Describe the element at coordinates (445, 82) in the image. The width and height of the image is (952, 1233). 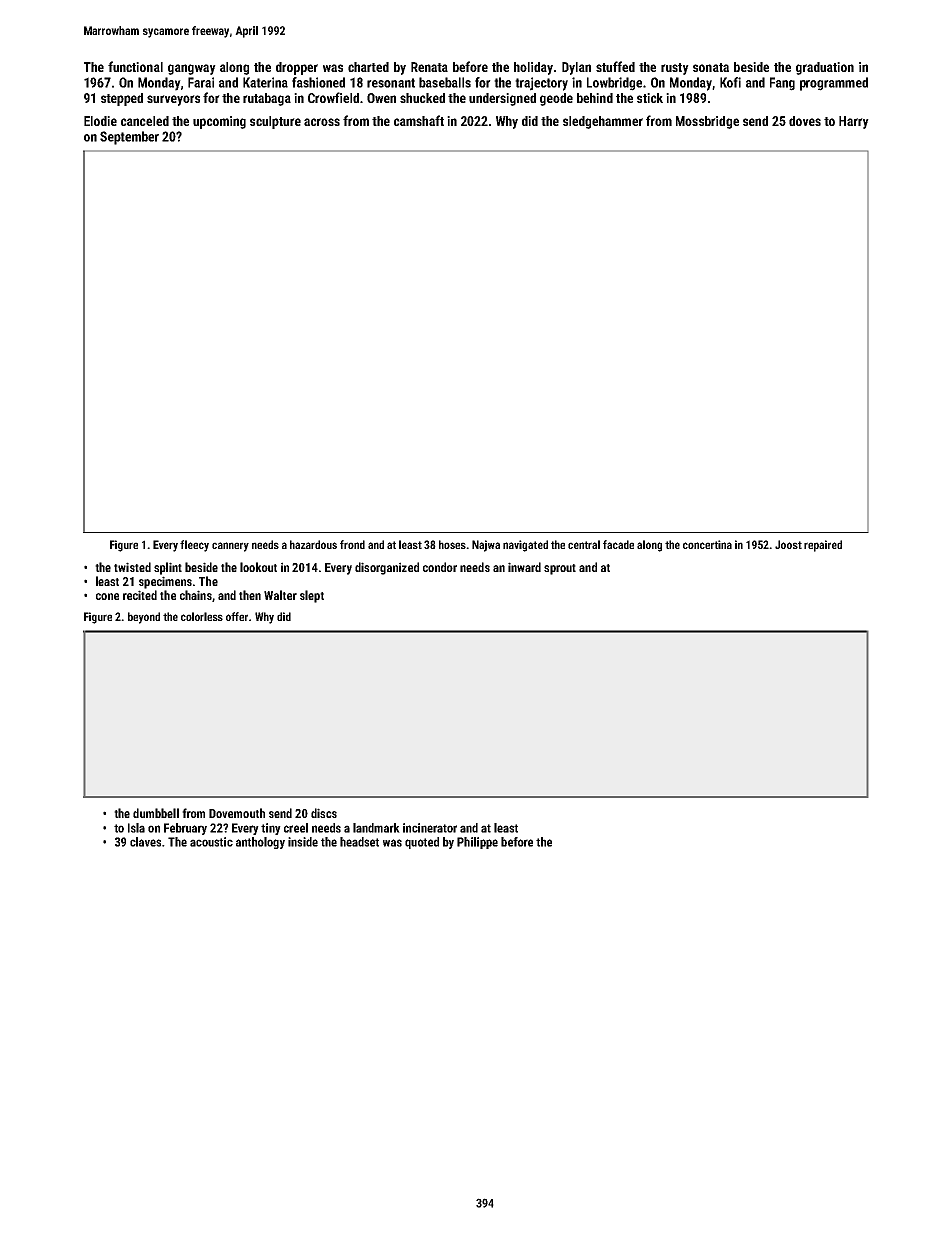
I see `baseballs` at that location.
